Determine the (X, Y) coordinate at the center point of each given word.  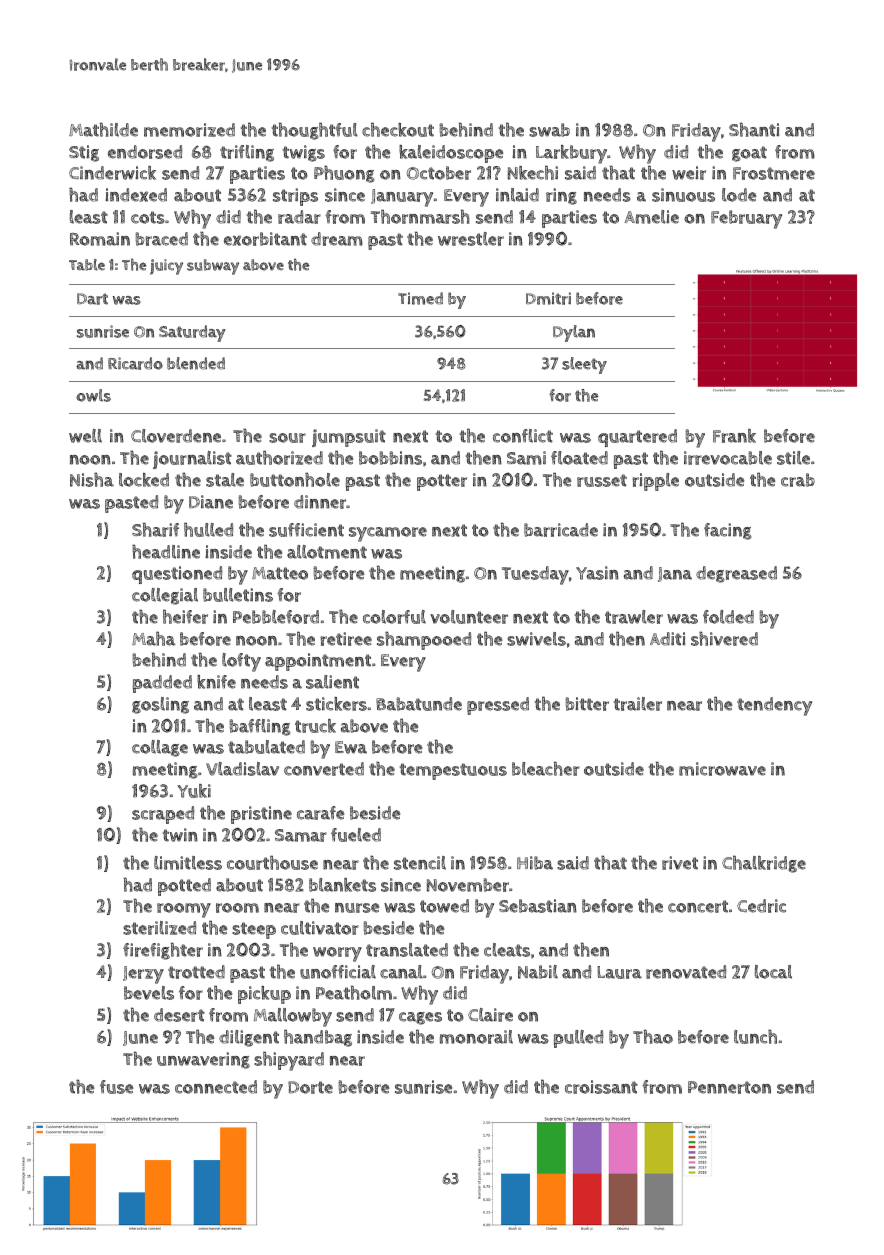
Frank (734, 436)
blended (196, 363)
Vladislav (242, 769)
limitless (188, 863)
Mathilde (103, 129)
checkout (398, 130)
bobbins (390, 458)
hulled (208, 530)
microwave (722, 769)
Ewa (351, 747)
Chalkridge (764, 864)
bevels (149, 993)
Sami (526, 458)
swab (549, 130)
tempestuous (453, 771)
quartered (637, 438)
